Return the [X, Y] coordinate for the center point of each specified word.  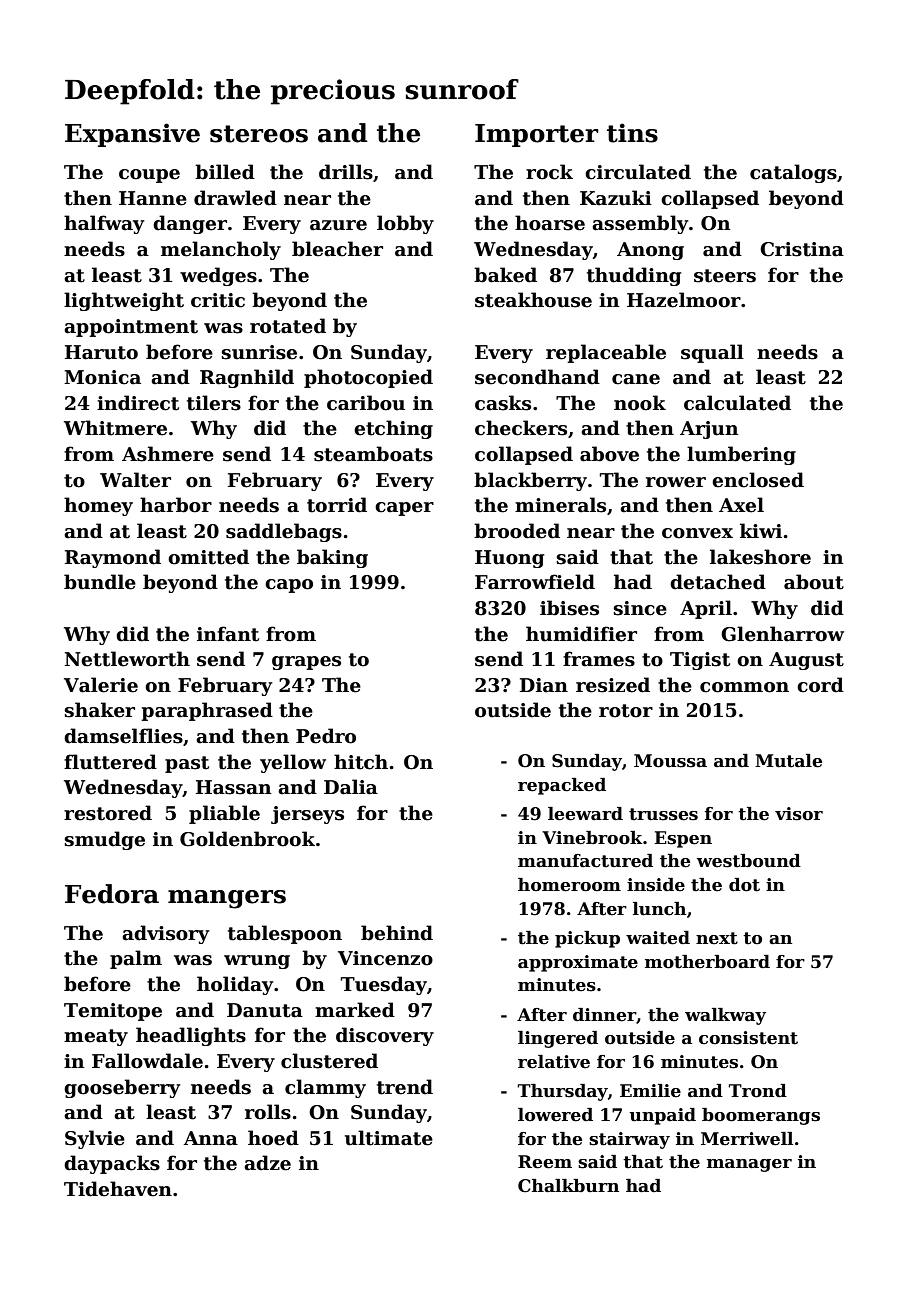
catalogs [793, 173]
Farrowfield [535, 582]
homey [98, 506]
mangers [227, 899]
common [744, 687]
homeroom [569, 885]
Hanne [153, 198]
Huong [509, 559]
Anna [211, 1138]
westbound [749, 861]
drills [346, 172]
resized [613, 685]
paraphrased [207, 711]
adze [267, 1163]
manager [749, 1165]
